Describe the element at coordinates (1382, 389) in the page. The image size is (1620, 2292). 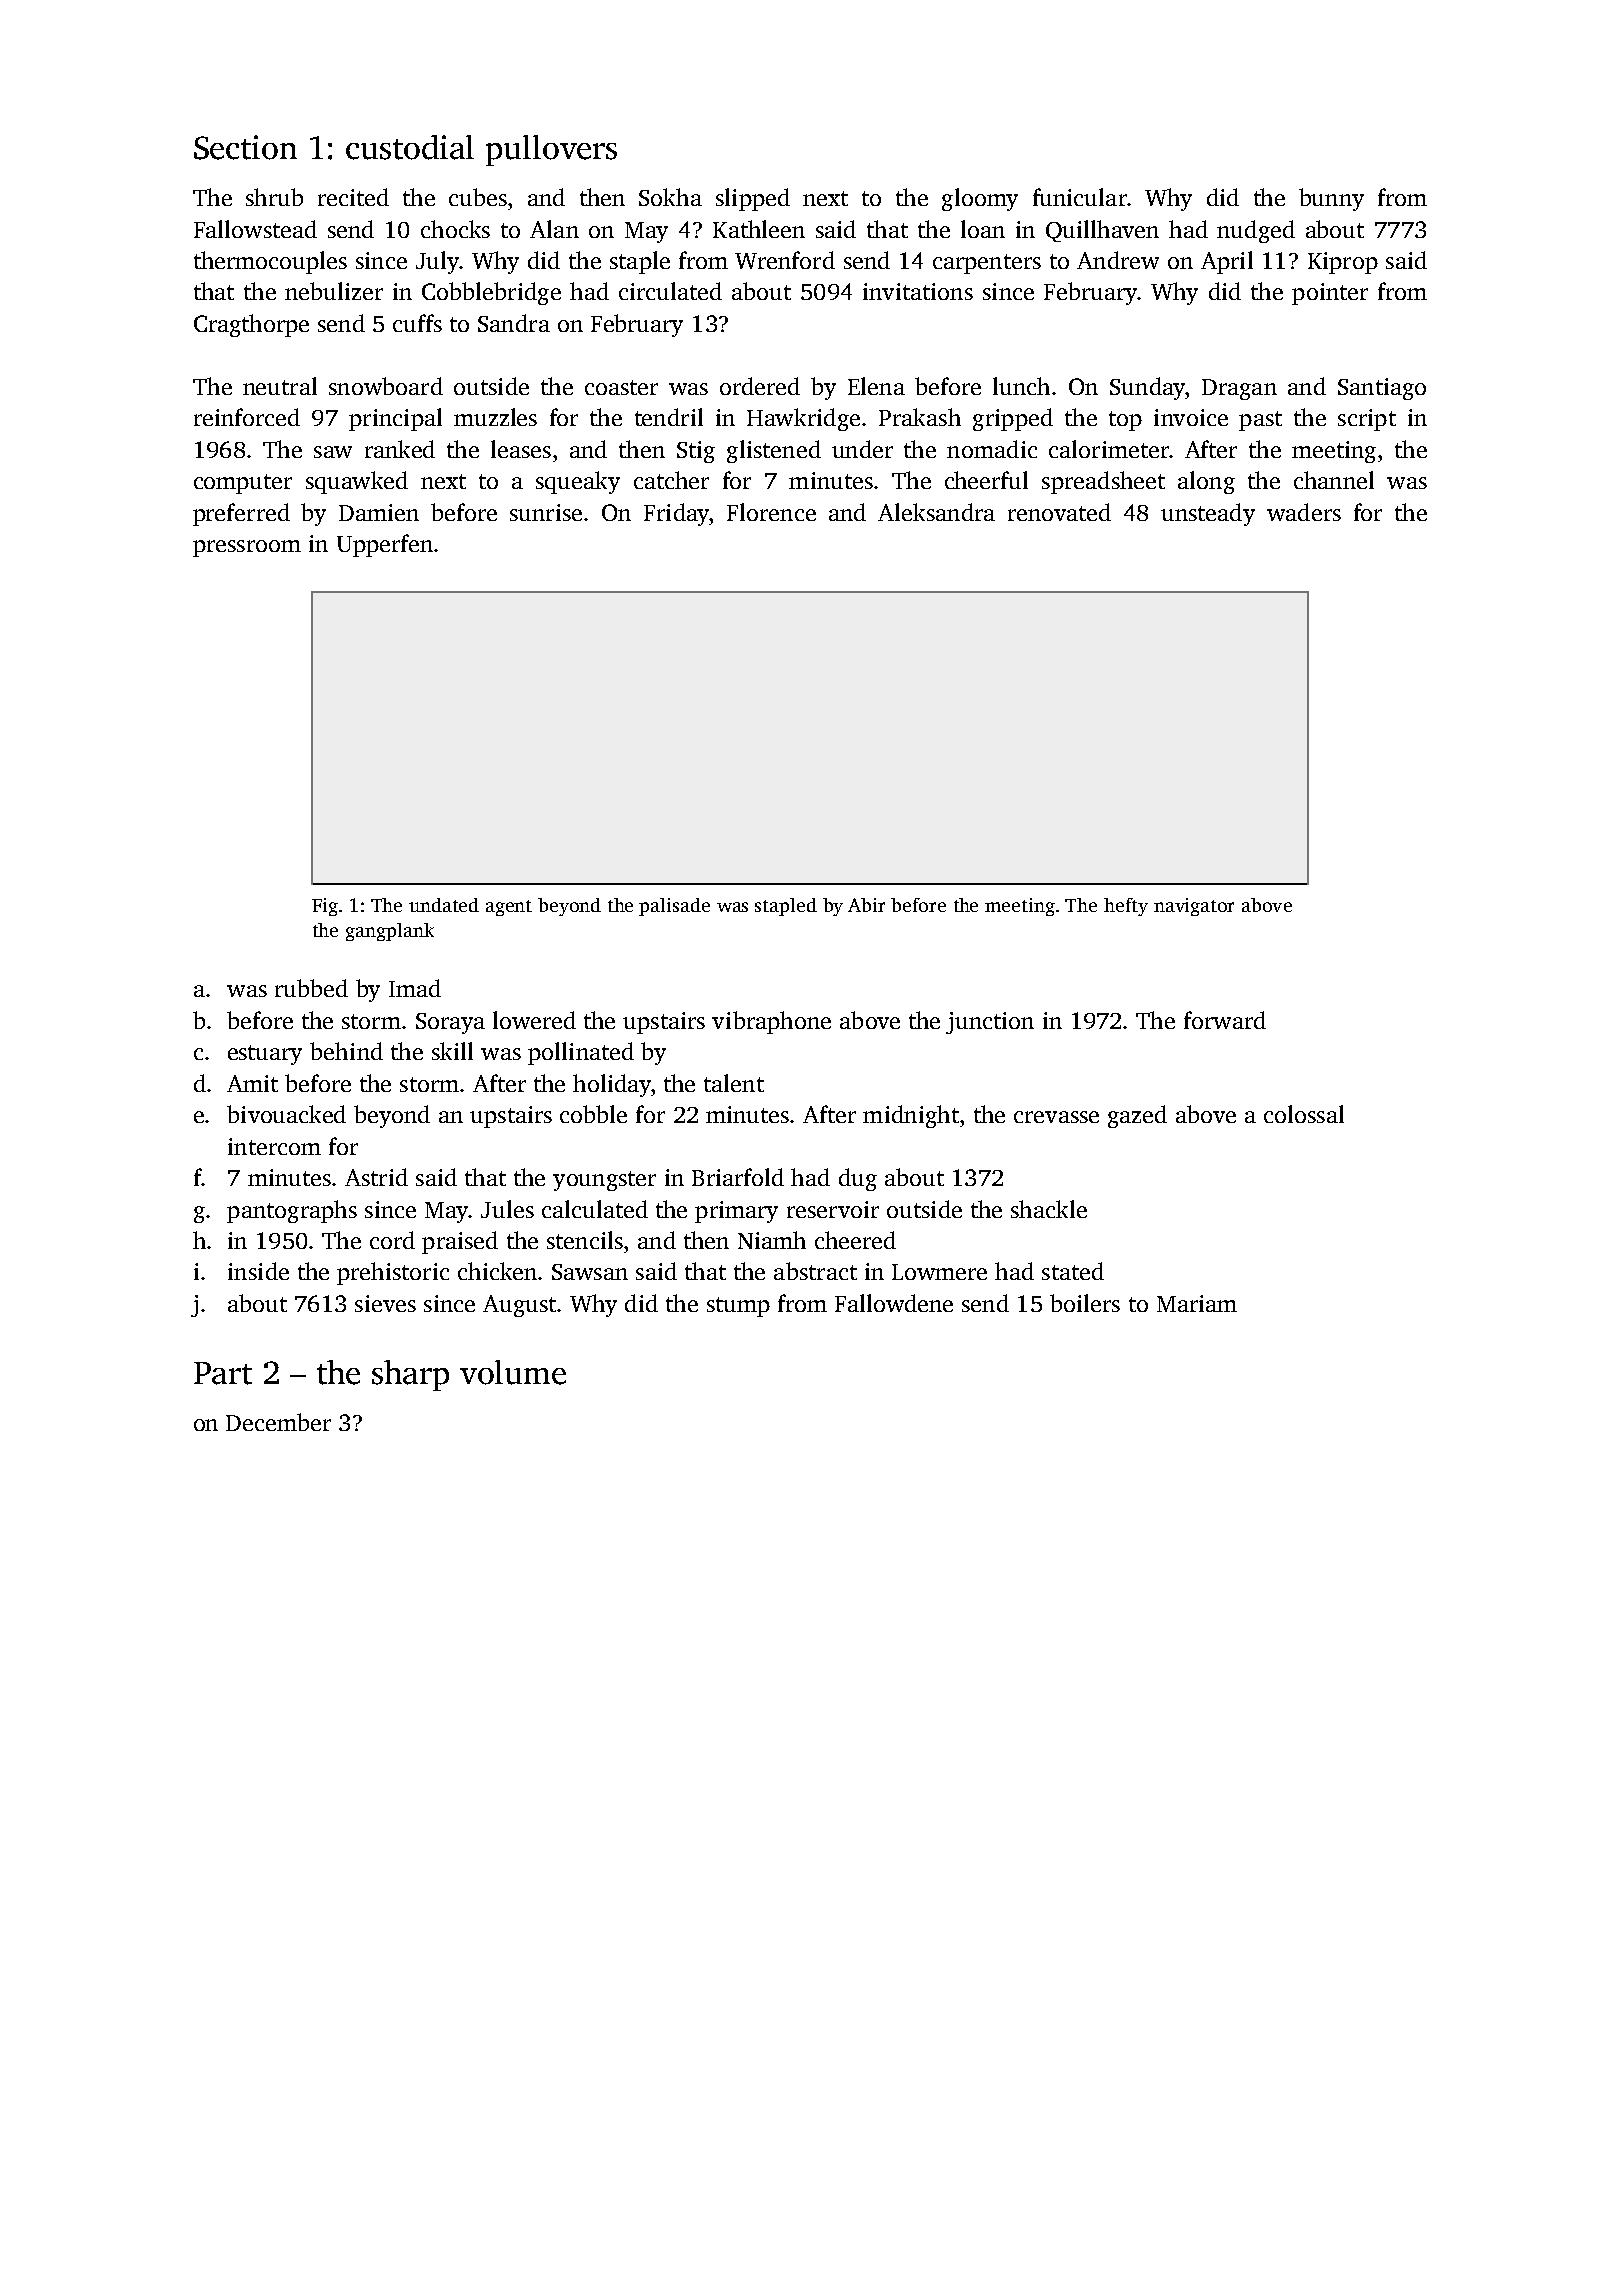
I see `Santiago` at that location.
